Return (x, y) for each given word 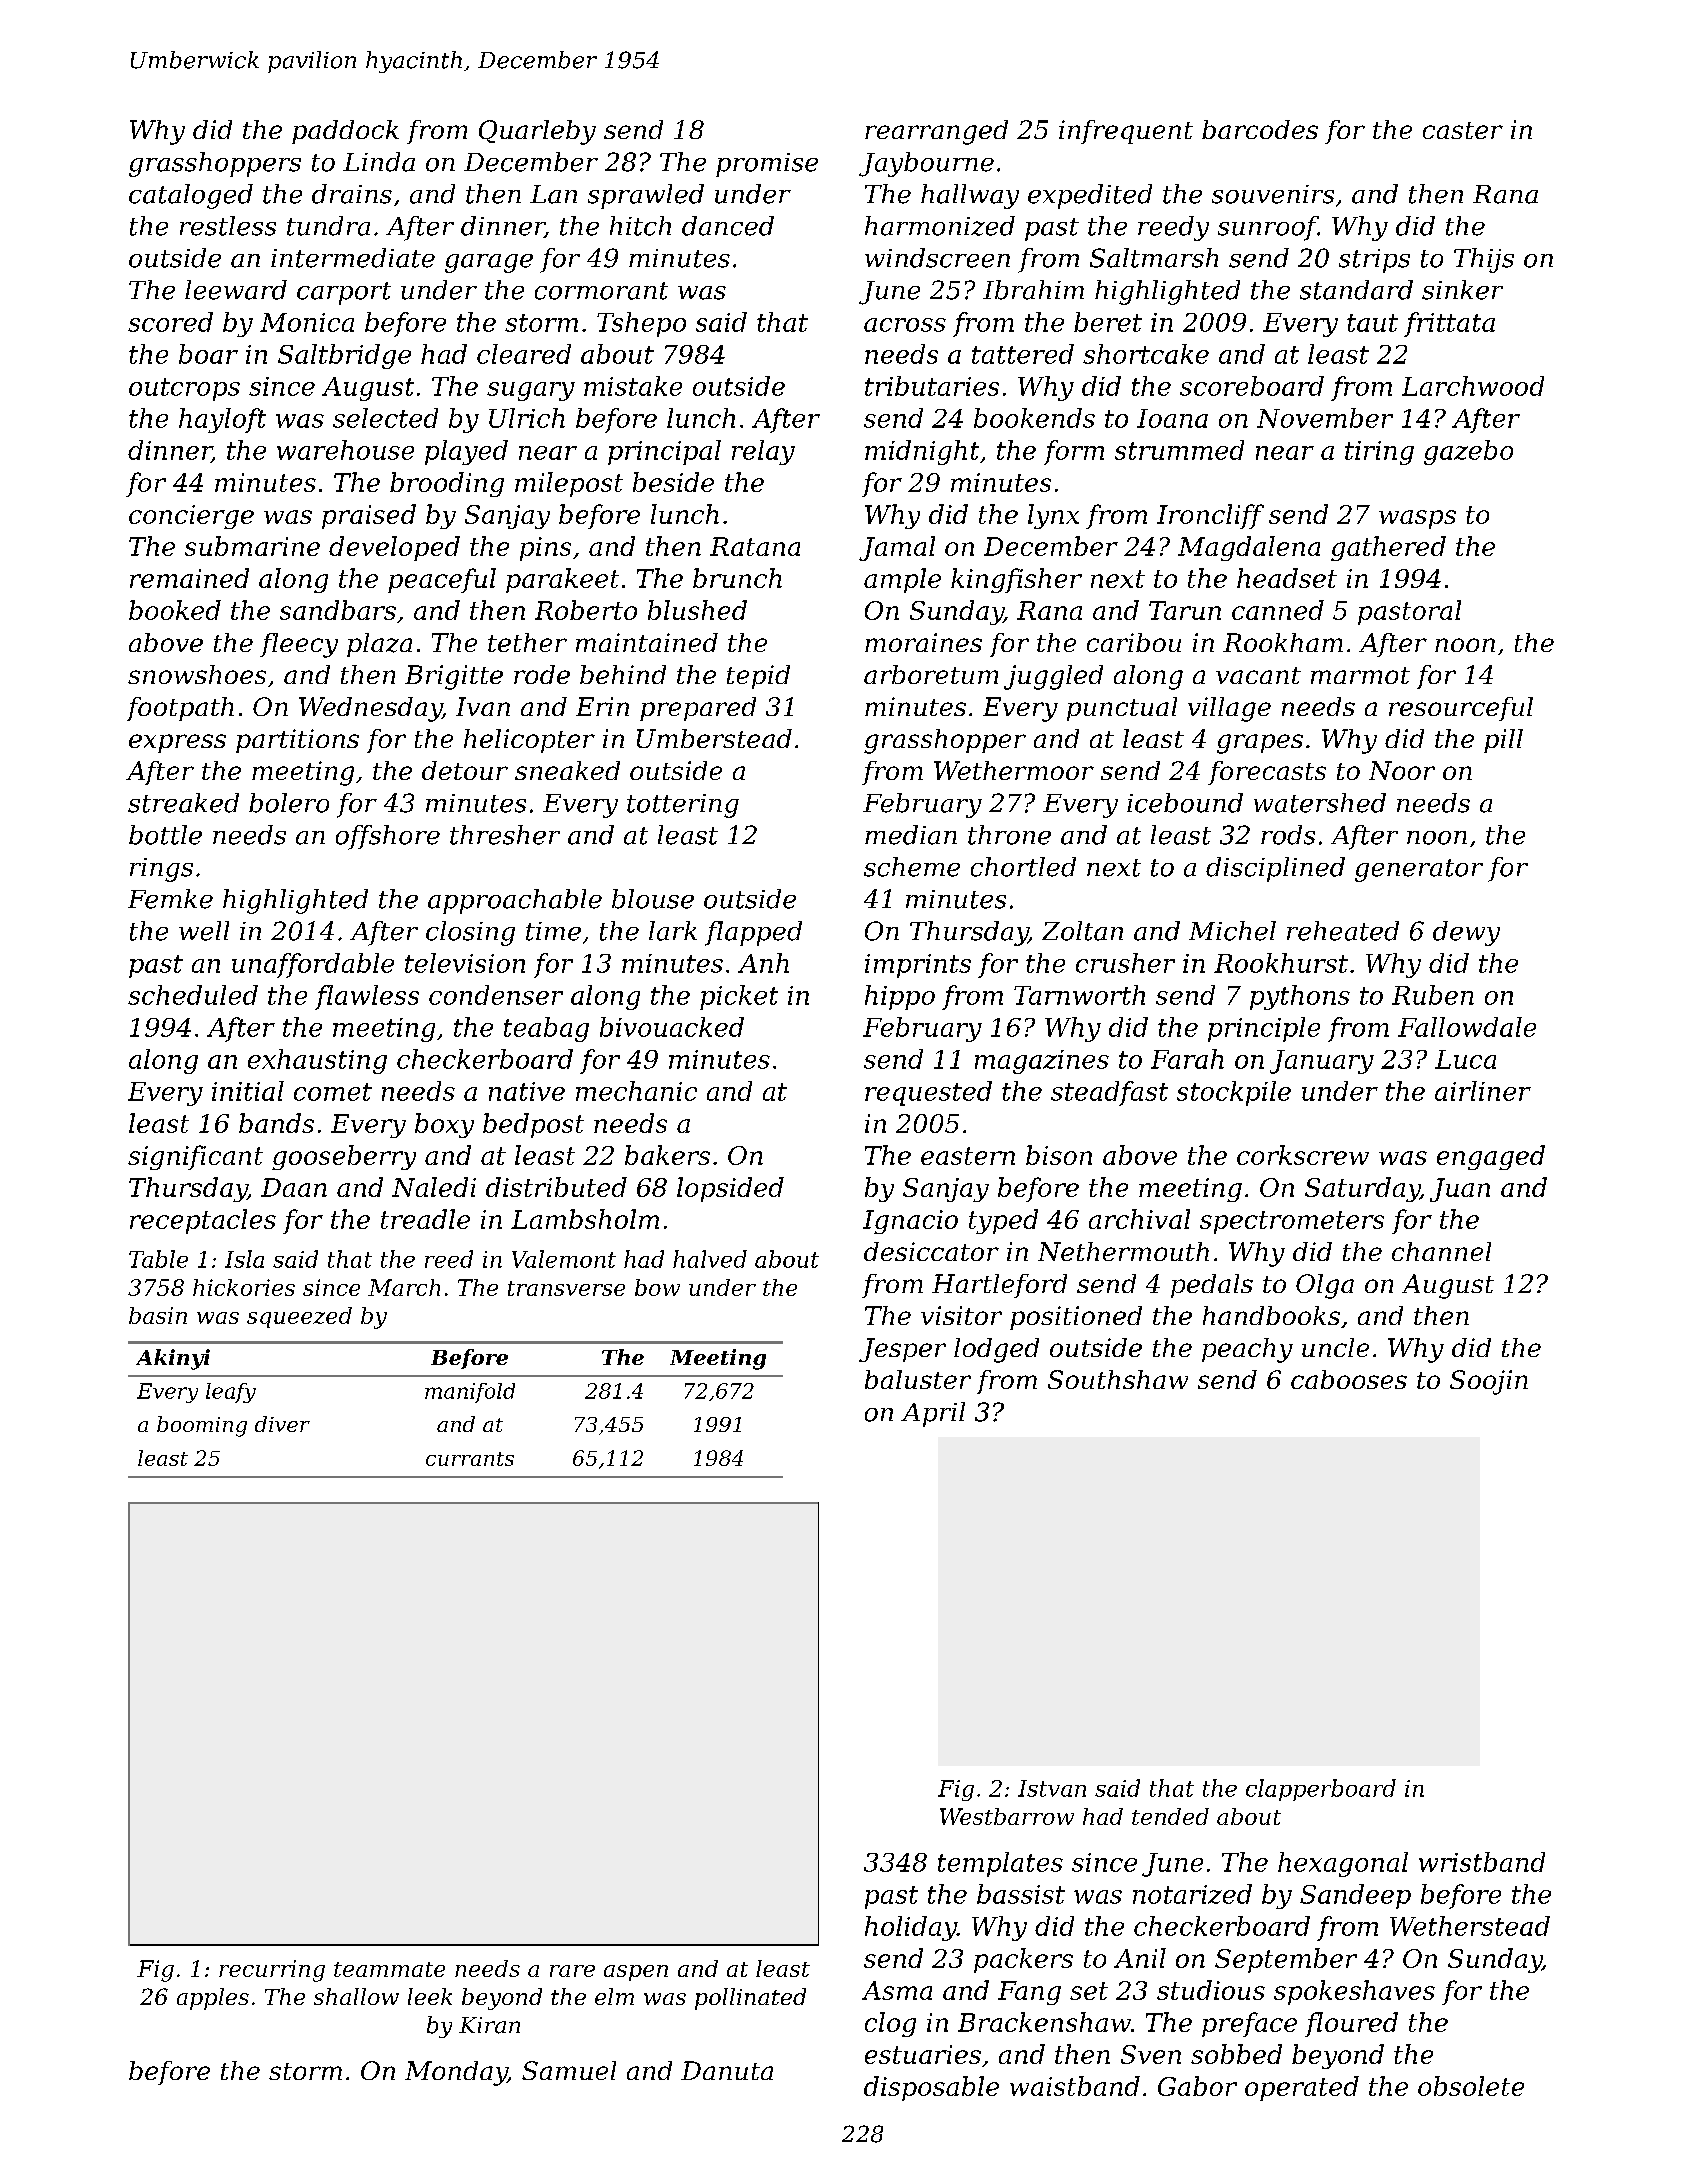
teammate (389, 1969)
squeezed (299, 1317)
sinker (1462, 290)
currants (470, 1459)
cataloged (191, 196)
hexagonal (1343, 1864)
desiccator (931, 1251)
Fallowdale (1467, 1027)
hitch (640, 226)
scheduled (193, 995)
